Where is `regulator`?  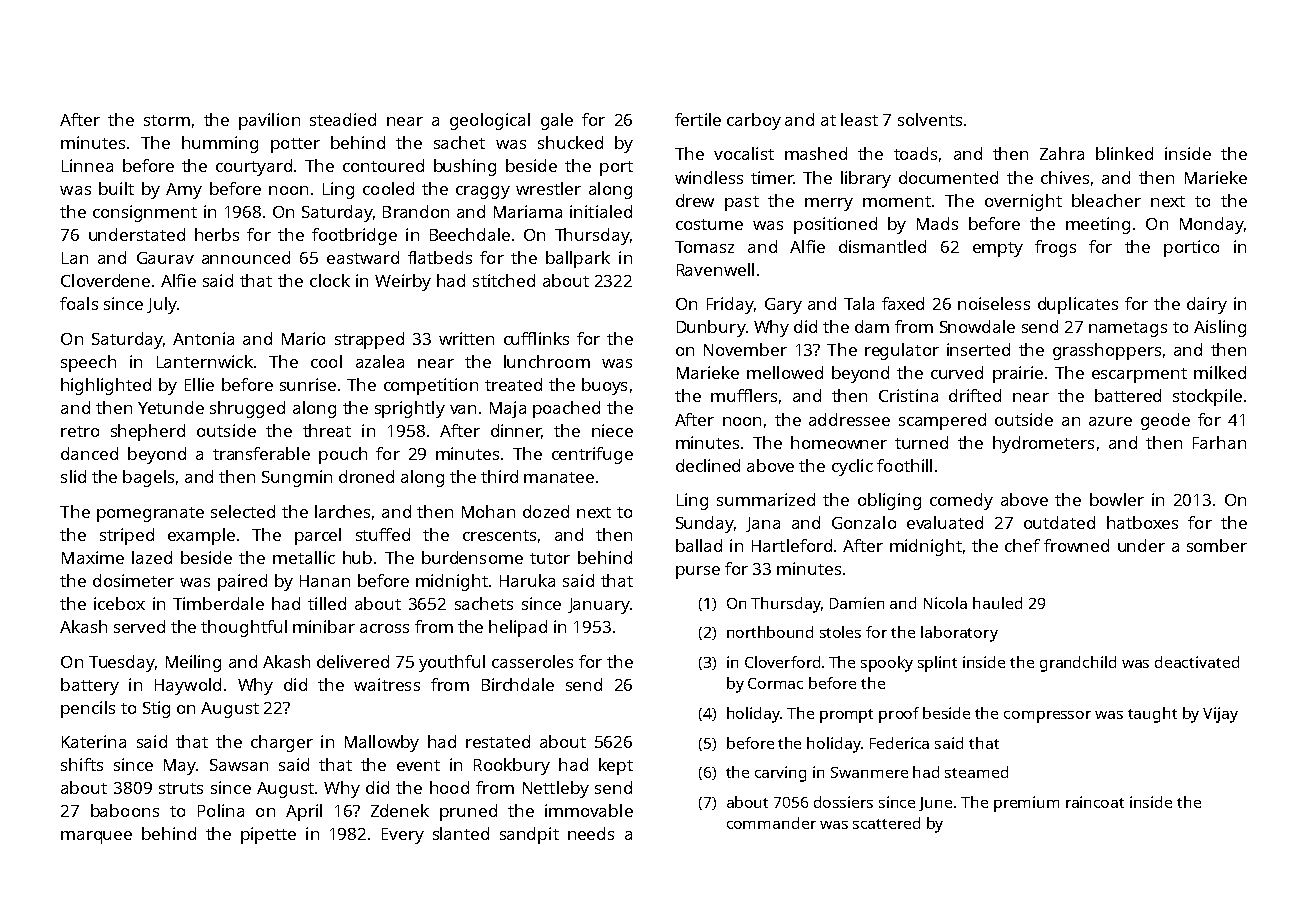
regulator is located at coordinates (902, 351).
